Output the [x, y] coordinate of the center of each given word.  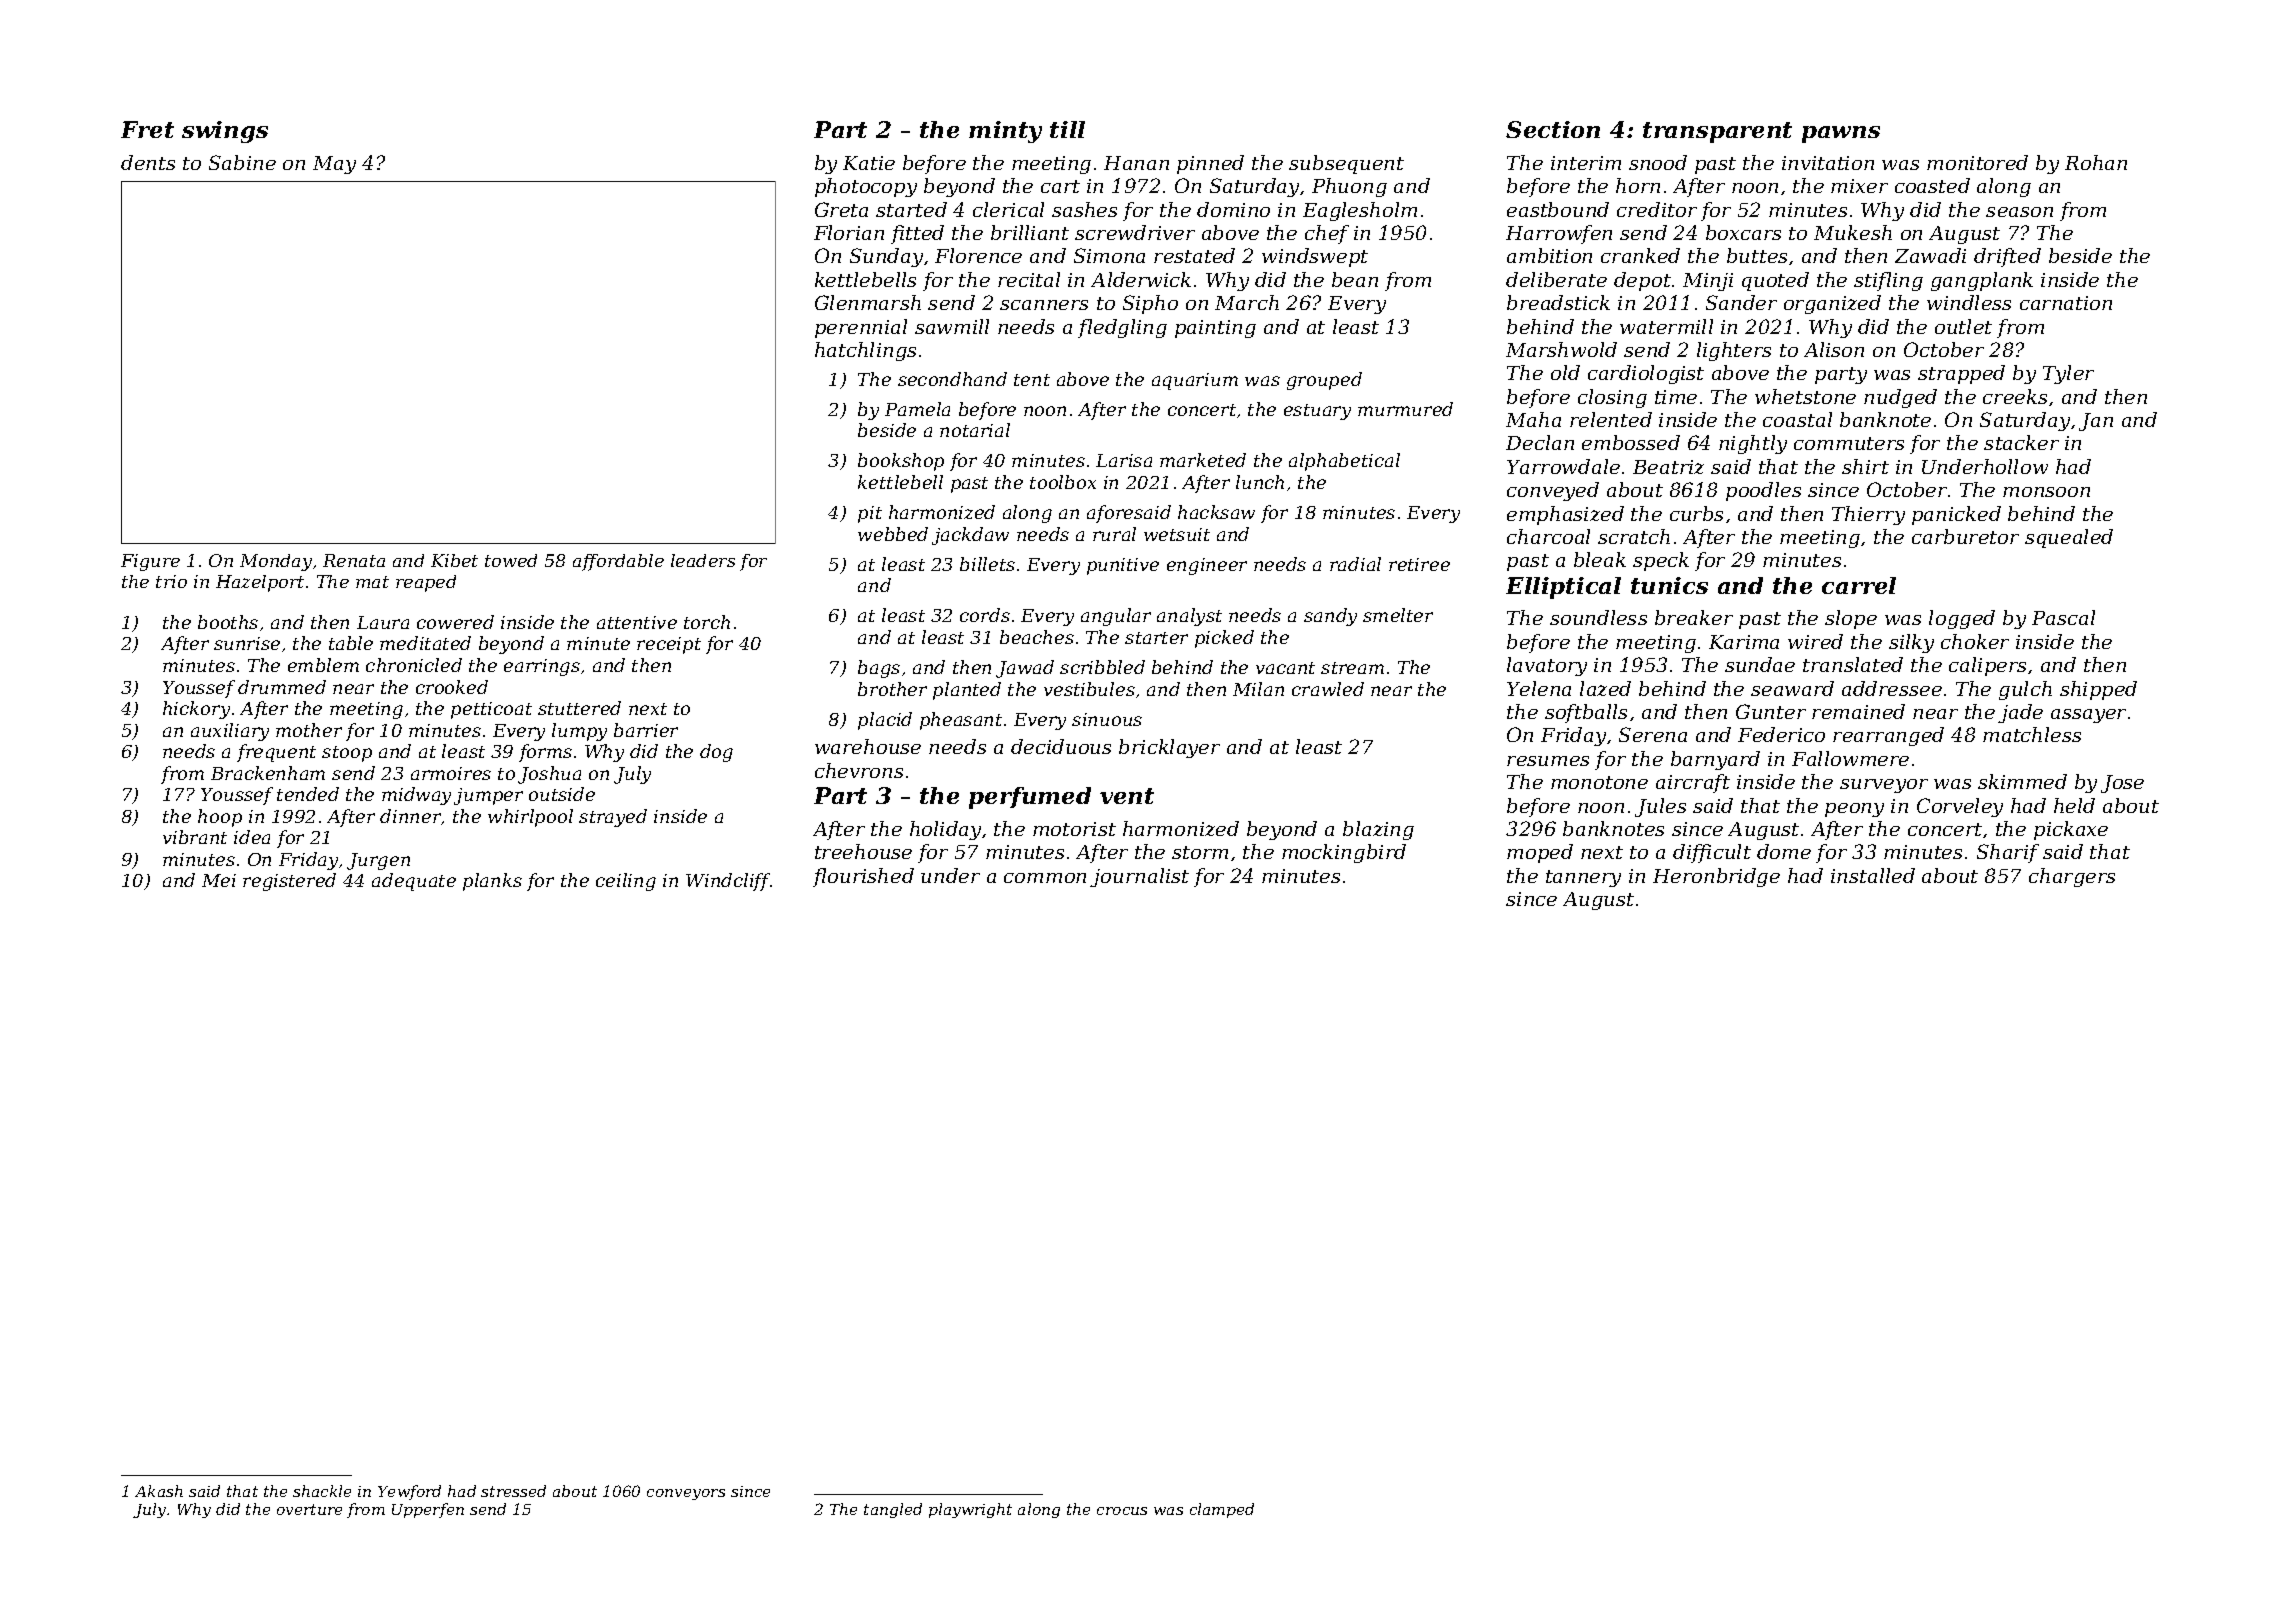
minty [1005, 132]
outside [562, 794]
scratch [1634, 536]
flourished [863, 877]
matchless [2032, 734]
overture [309, 1509]
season [2019, 212]
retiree [1419, 564]
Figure [150, 562]
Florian [849, 232]
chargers [2072, 877]
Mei [219, 880]
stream [1352, 668]
